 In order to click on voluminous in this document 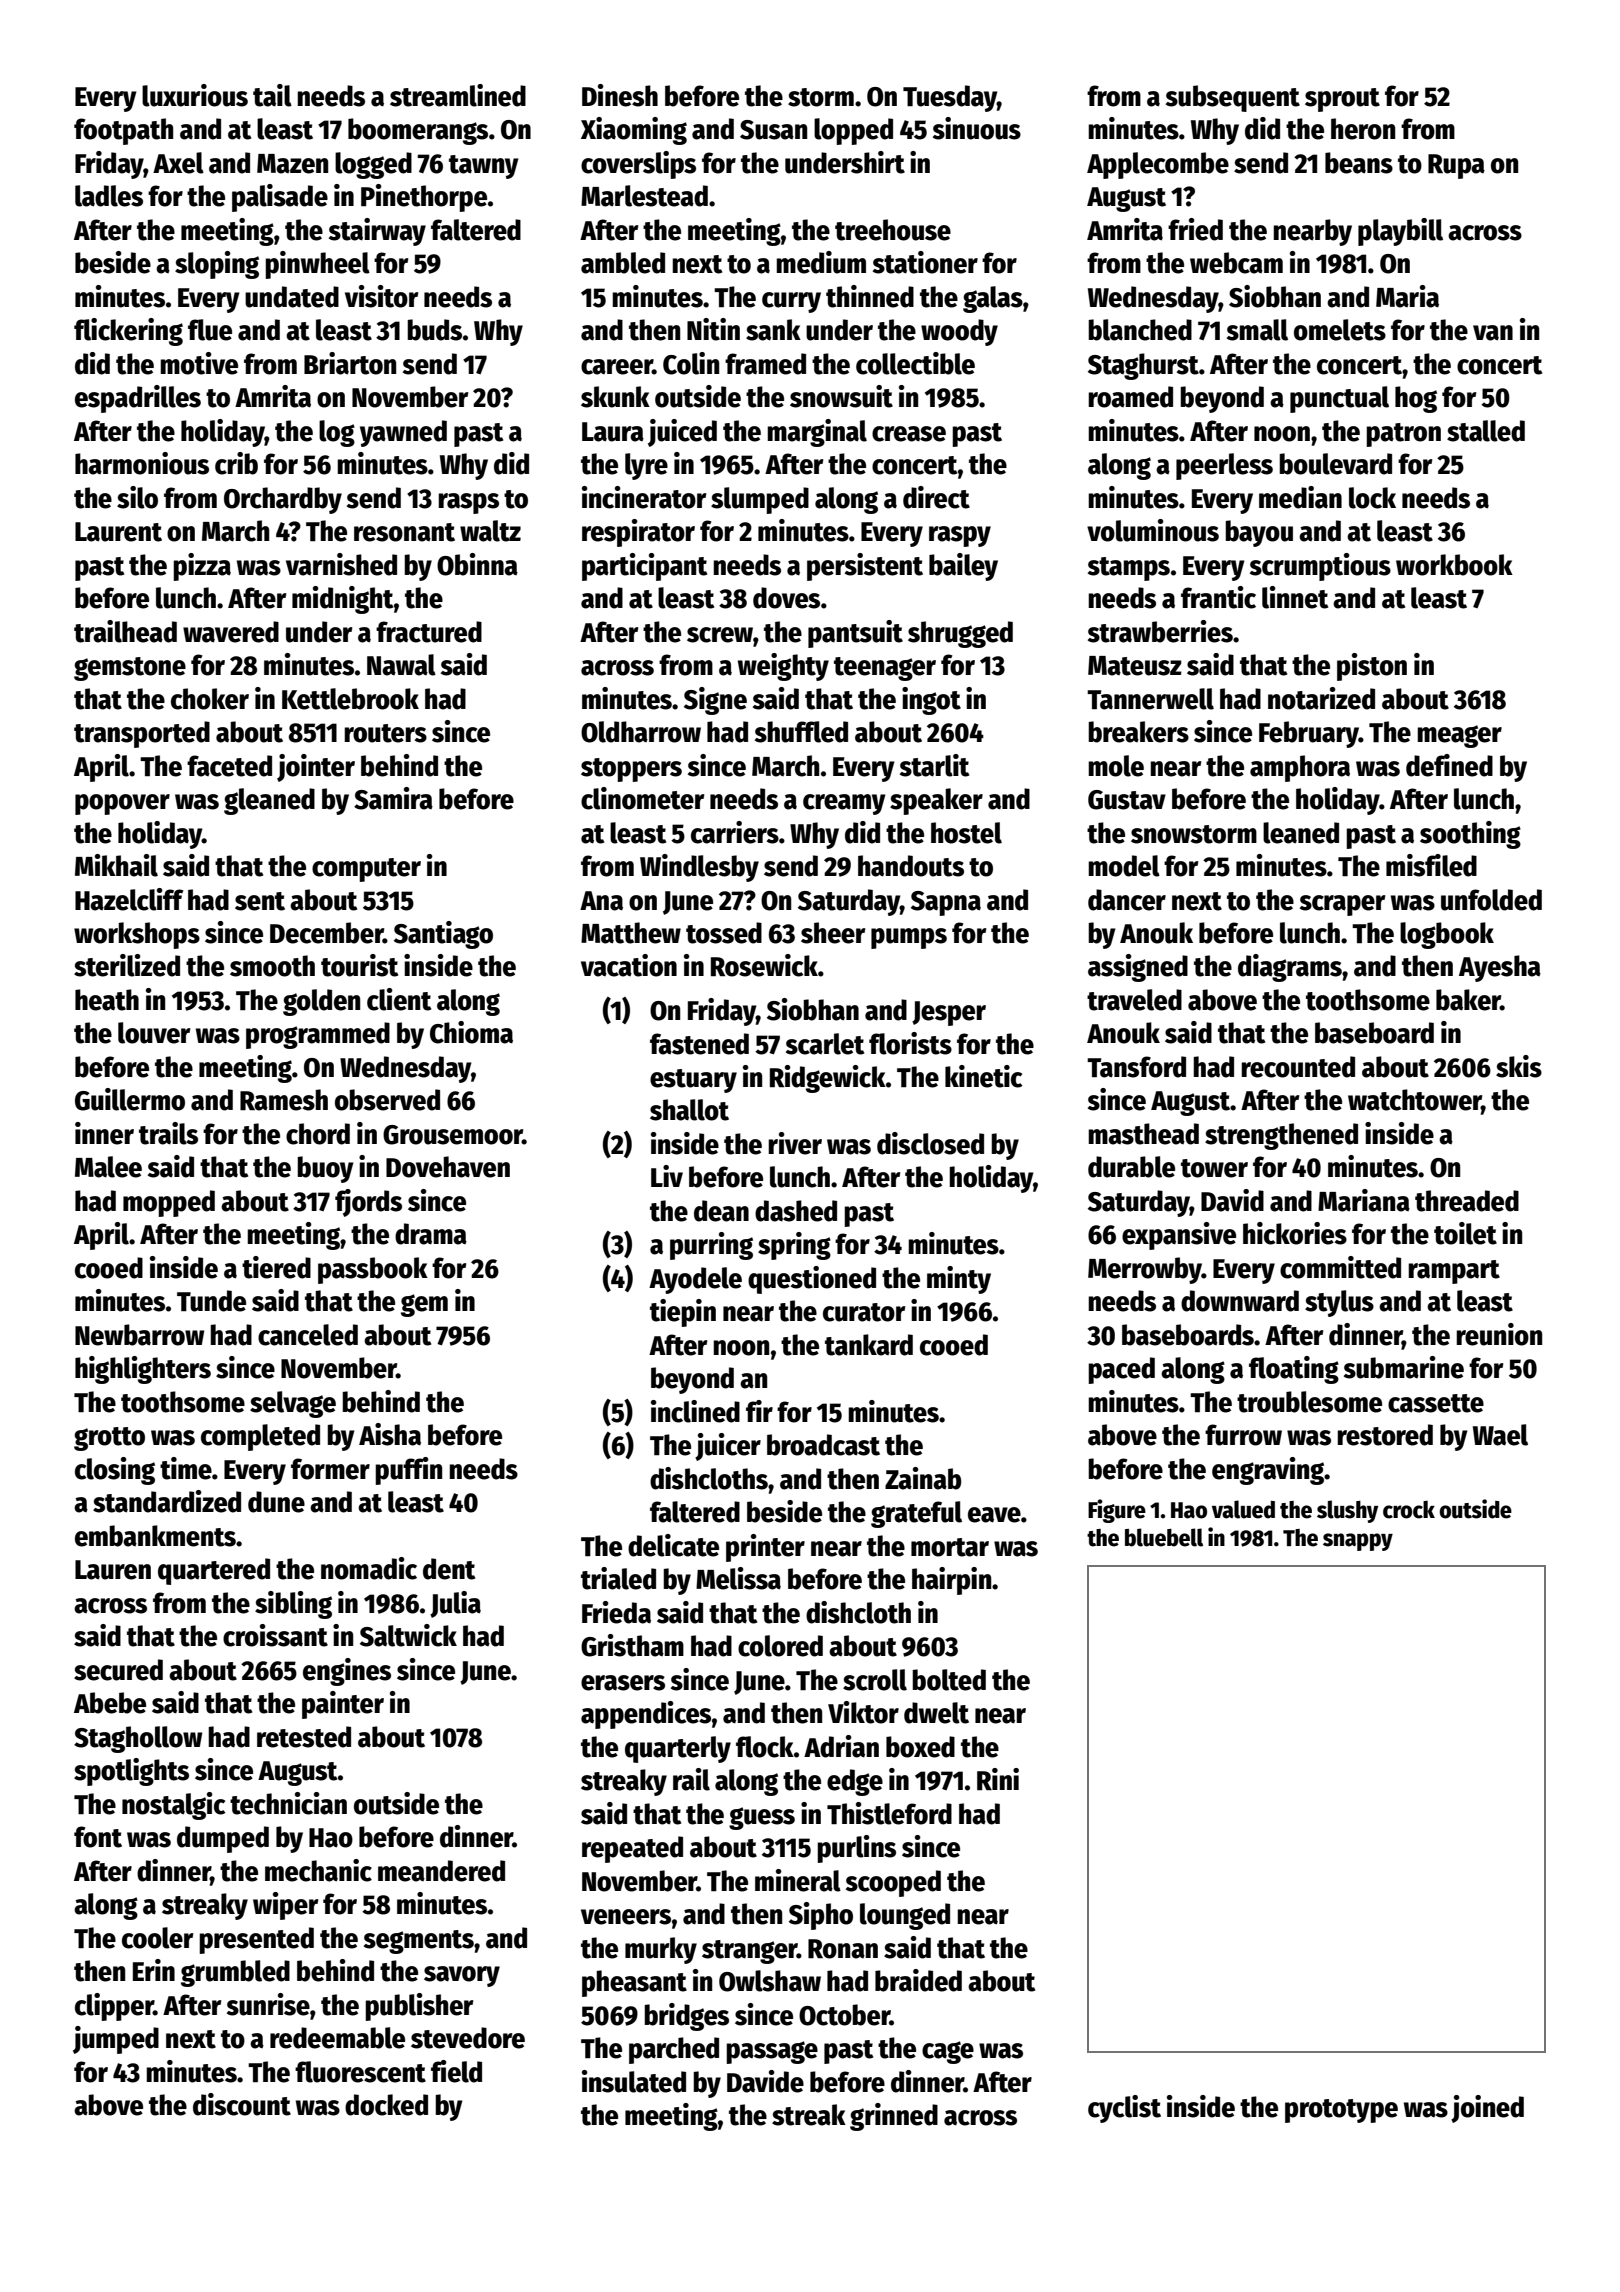, I will do `click(1153, 530)`.
